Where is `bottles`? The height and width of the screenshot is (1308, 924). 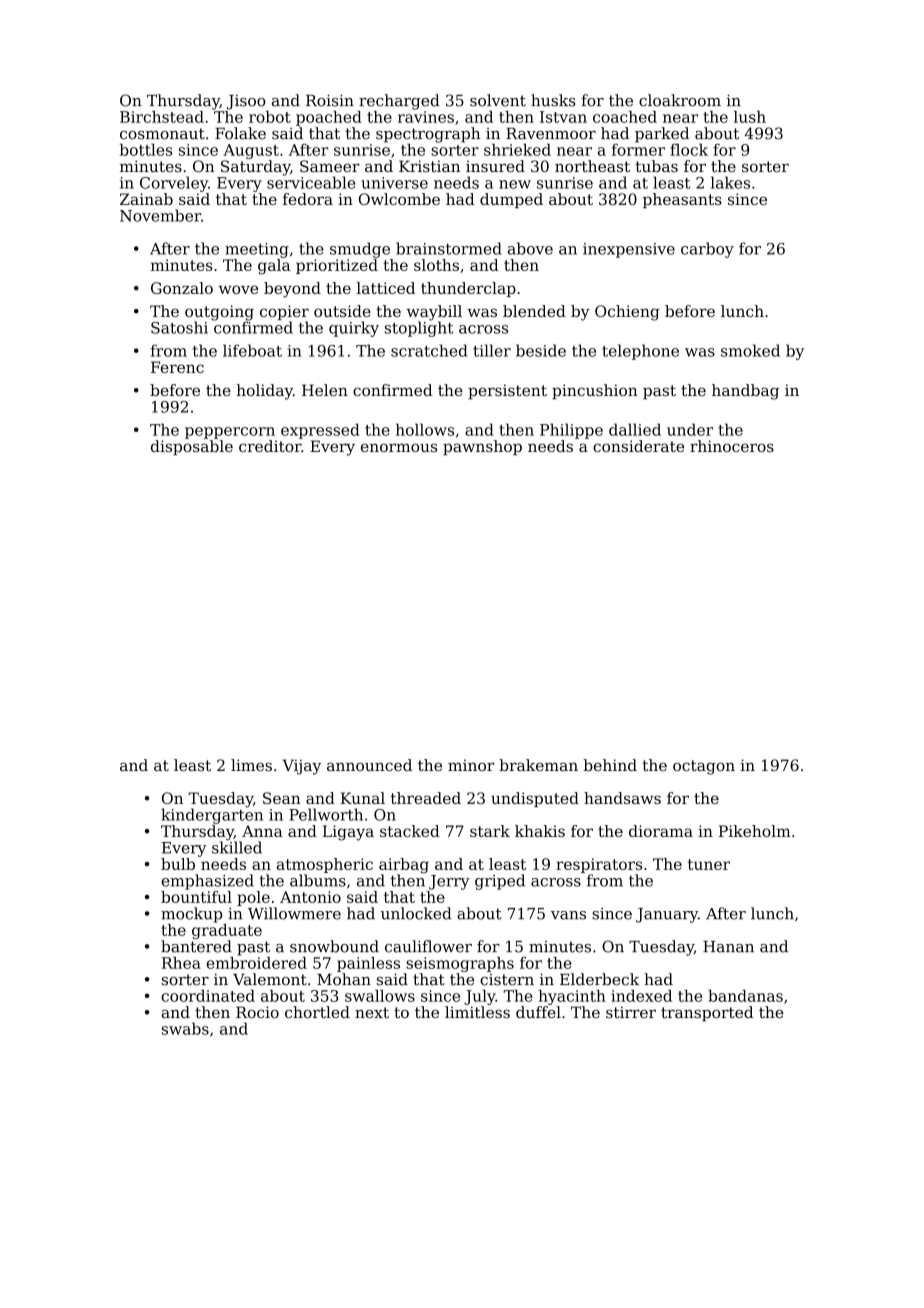 bottles is located at coordinates (146, 149).
